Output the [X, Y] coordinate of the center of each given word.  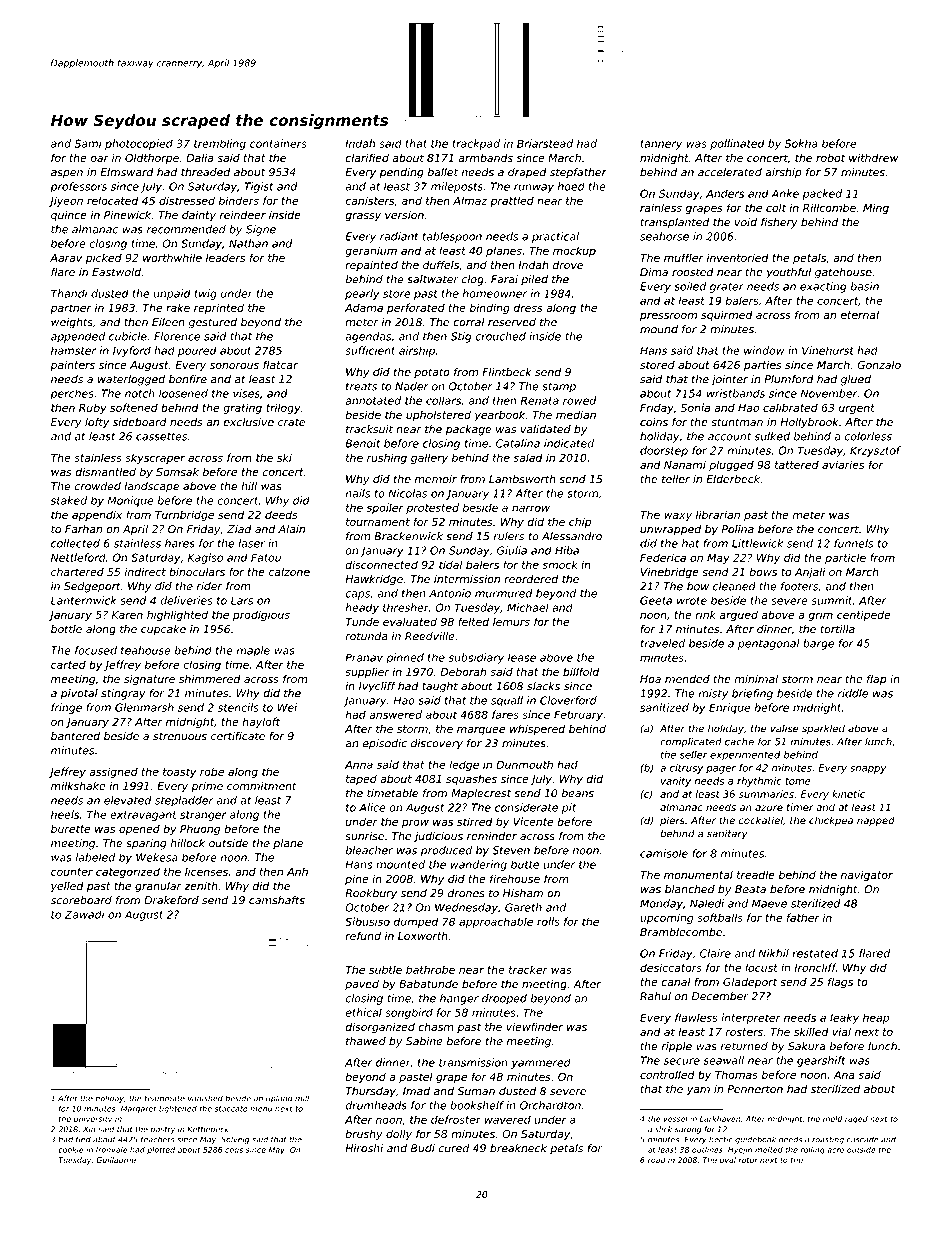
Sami [88, 143]
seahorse [664, 236]
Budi [423, 1148]
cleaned [734, 586]
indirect [145, 571]
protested [432, 508]
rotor [748, 1160]
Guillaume [116, 1160]
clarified [367, 157]
